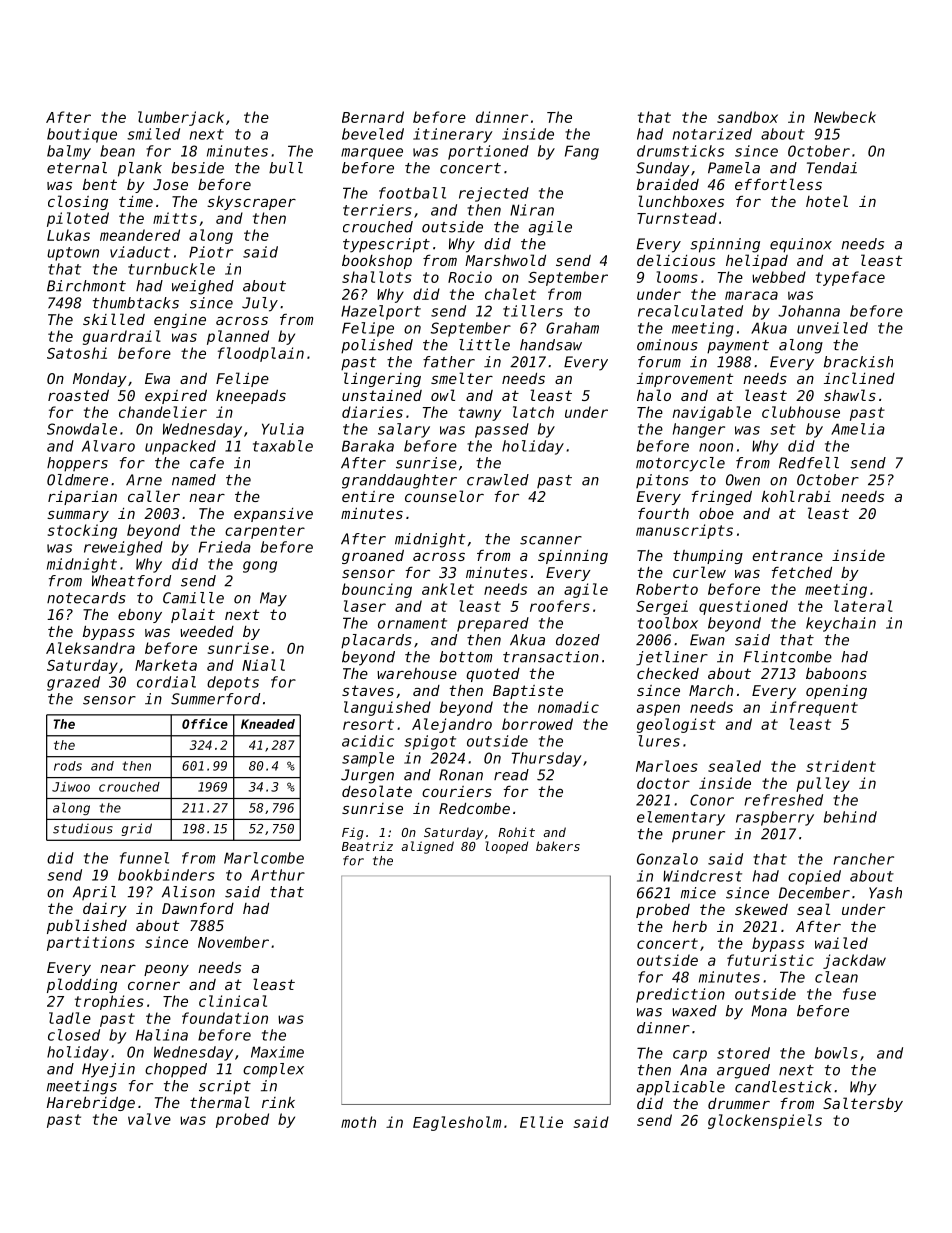 This document has height=1233, width=952. What do you see at coordinates (712, 134) in the document?
I see `notarized` at bounding box center [712, 134].
